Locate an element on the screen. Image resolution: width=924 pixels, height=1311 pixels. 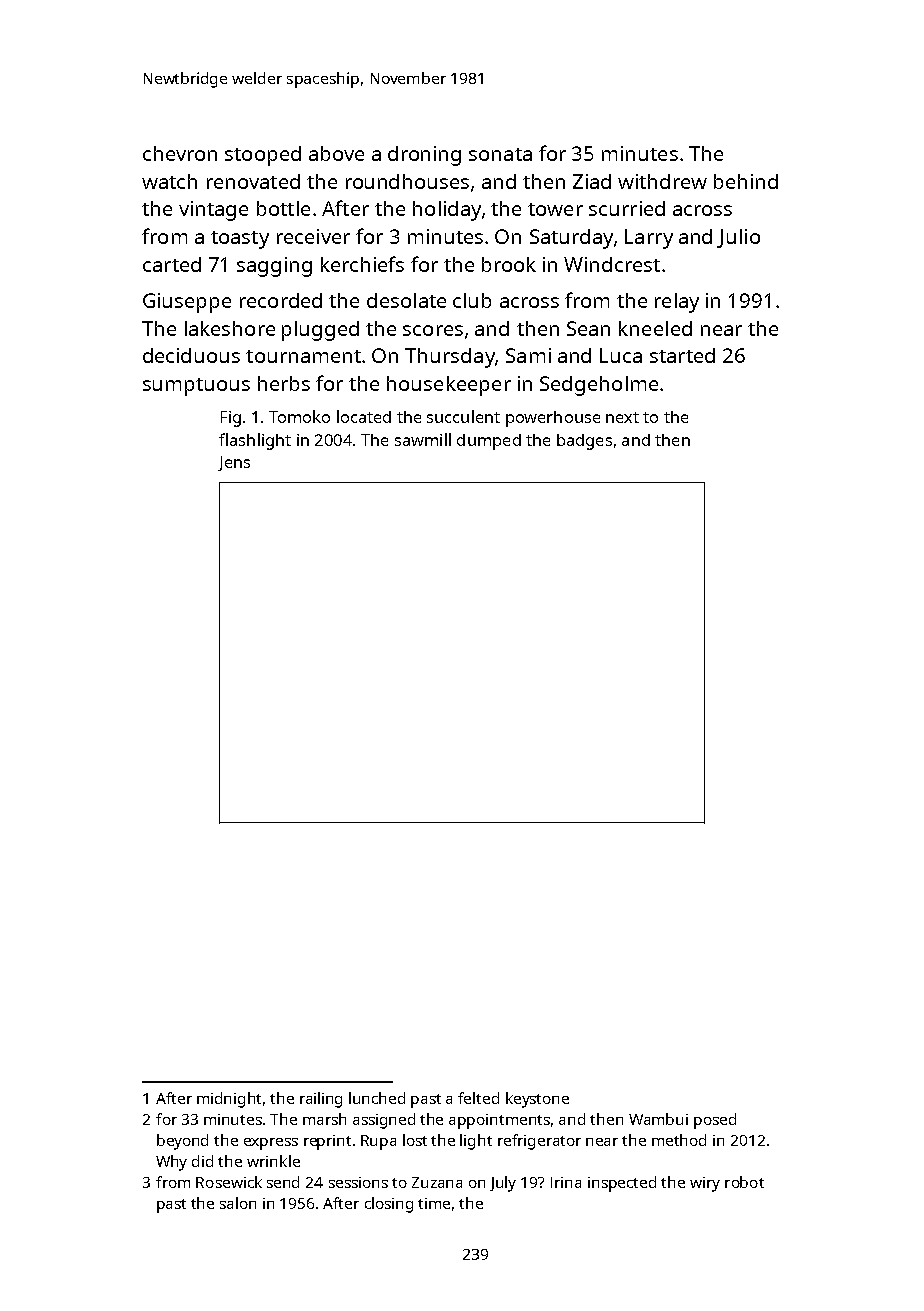
midnight is located at coordinates (229, 1100).
